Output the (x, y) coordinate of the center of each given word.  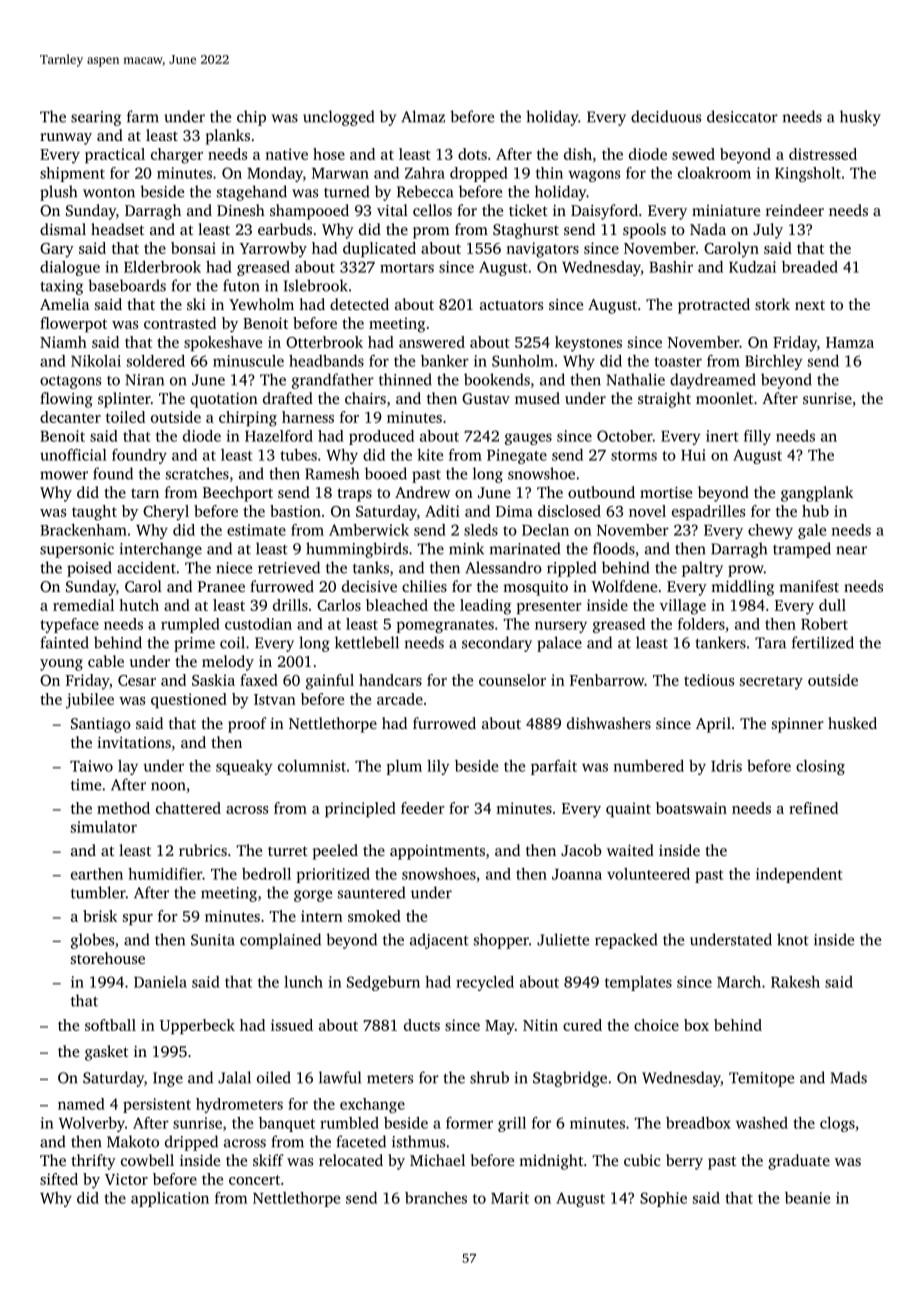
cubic (642, 1160)
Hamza (850, 342)
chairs (365, 398)
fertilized (823, 642)
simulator (104, 827)
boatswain (691, 808)
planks (228, 137)
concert (254, 1180)
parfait (554, 767)
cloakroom (714, 173)
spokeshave (223, 343)
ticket (528, 210)
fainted (65, 642)
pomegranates (445, 626)
